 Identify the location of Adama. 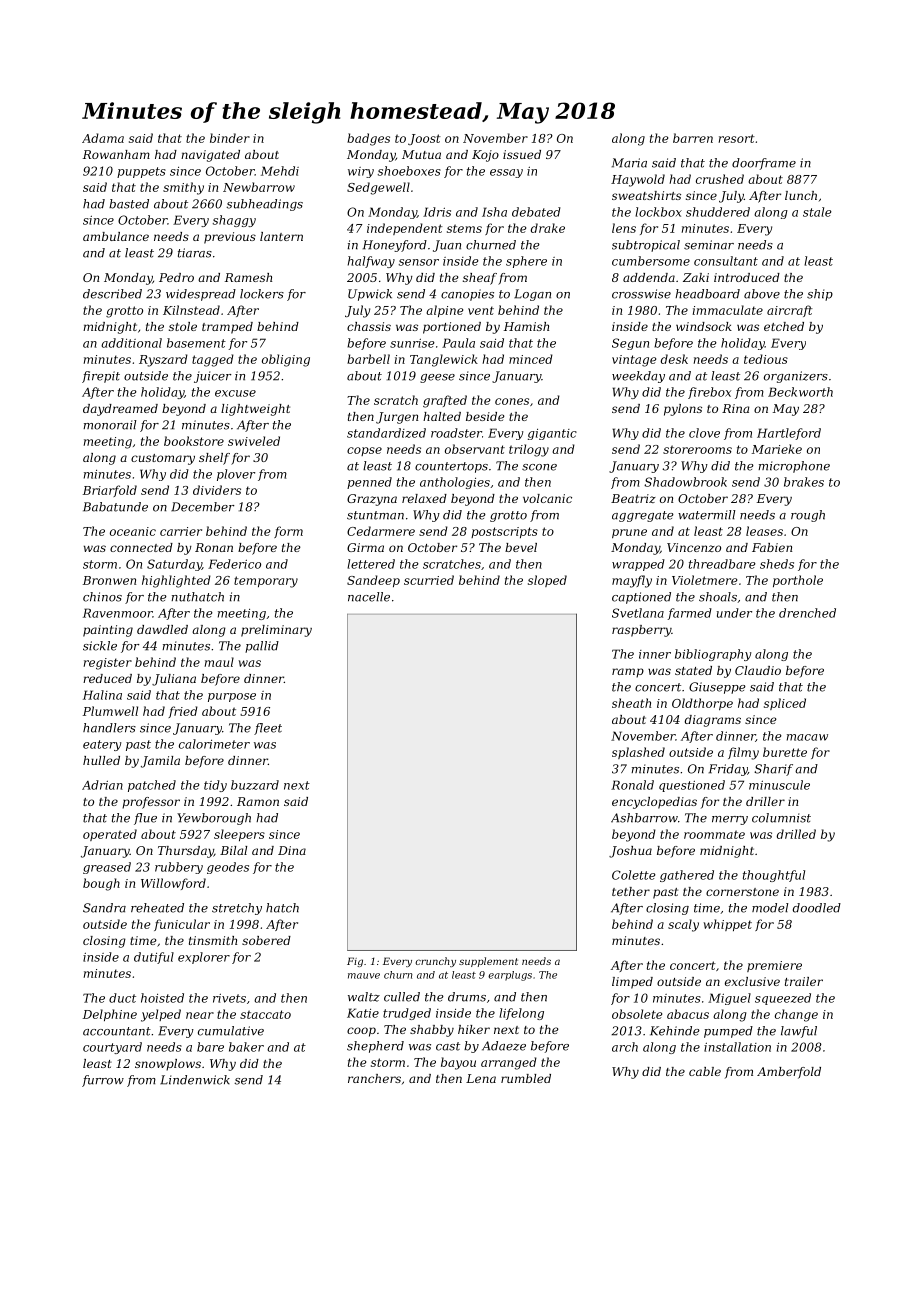
(103, 138).
